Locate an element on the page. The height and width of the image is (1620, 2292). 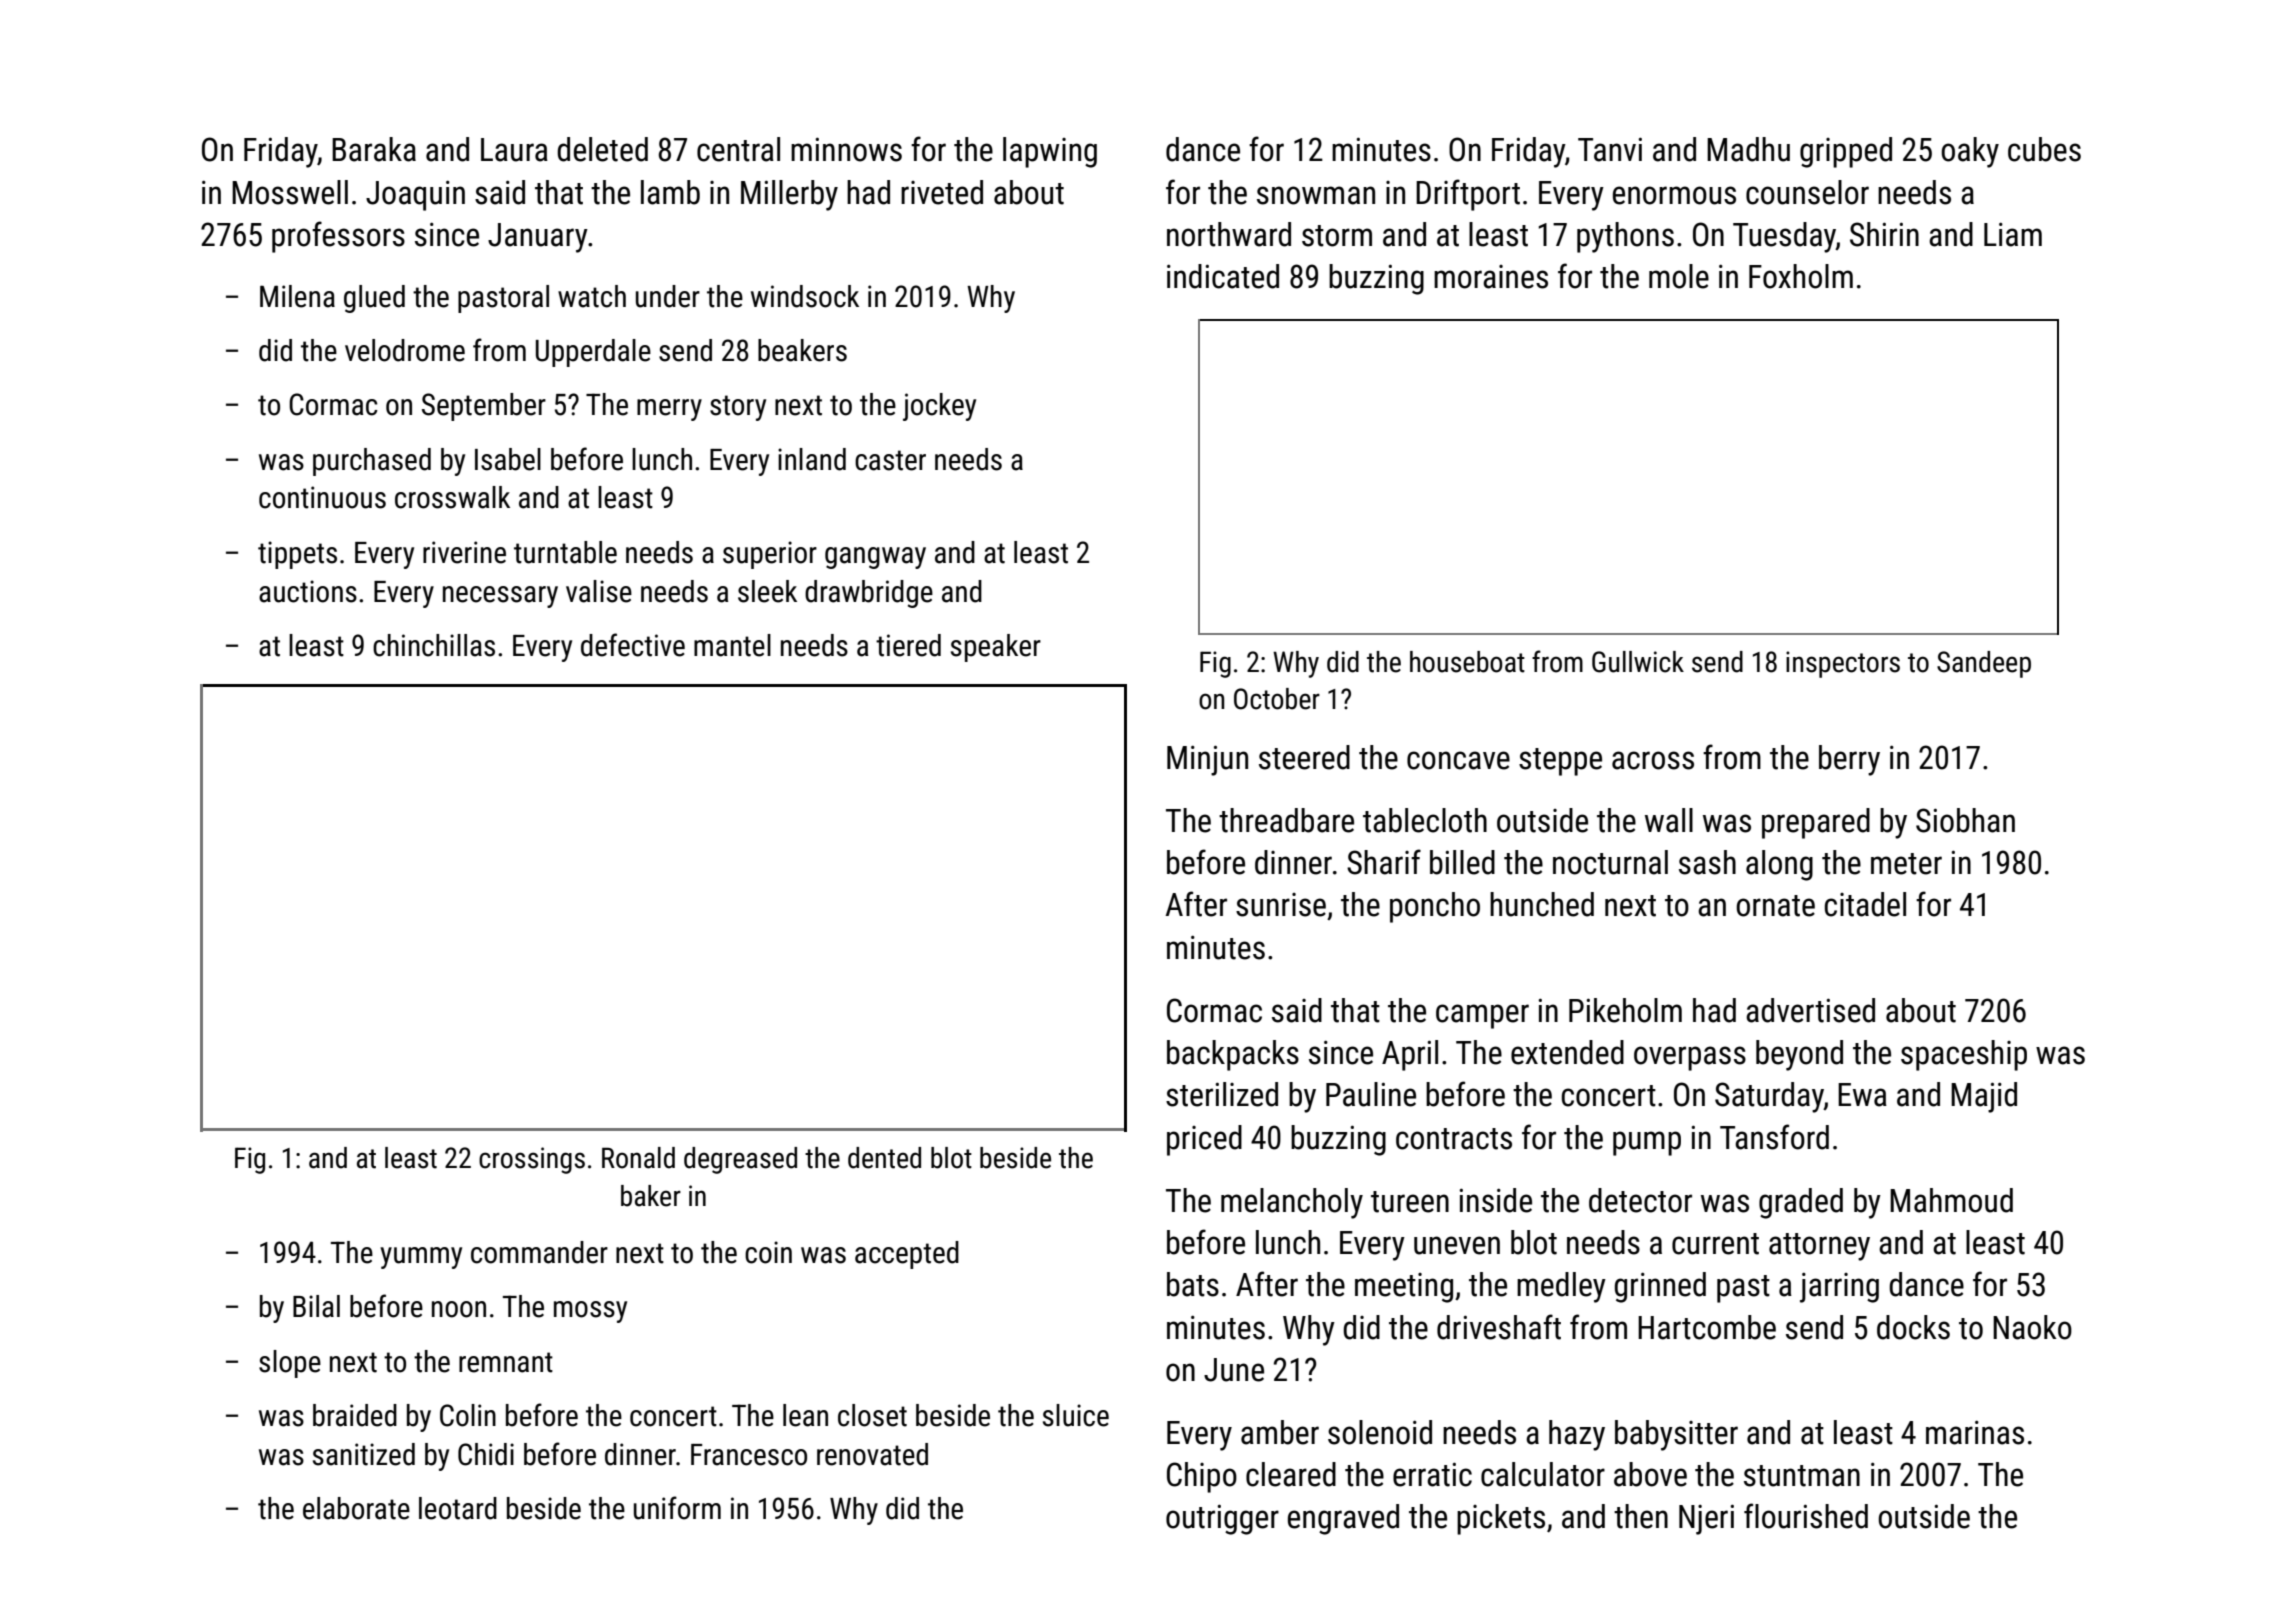
sterilized is located at coordinates (1222, 1094).
